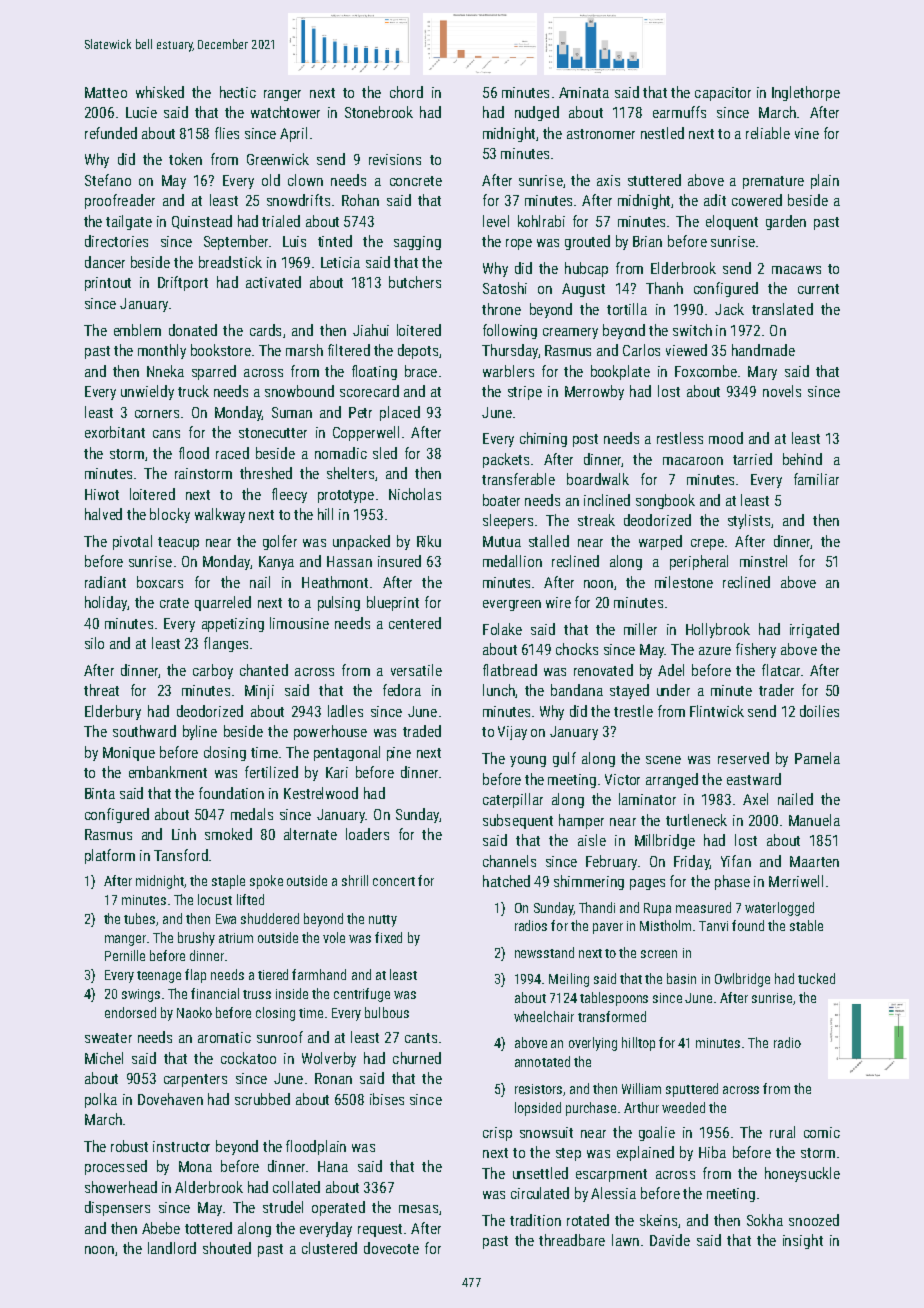 Image resolution: width=924 pixels, height=1308 pixels. What do you see at coordinates (391, 1248) in the screenshot?
I see `dovecote` at bounding box center [391, 1248].
